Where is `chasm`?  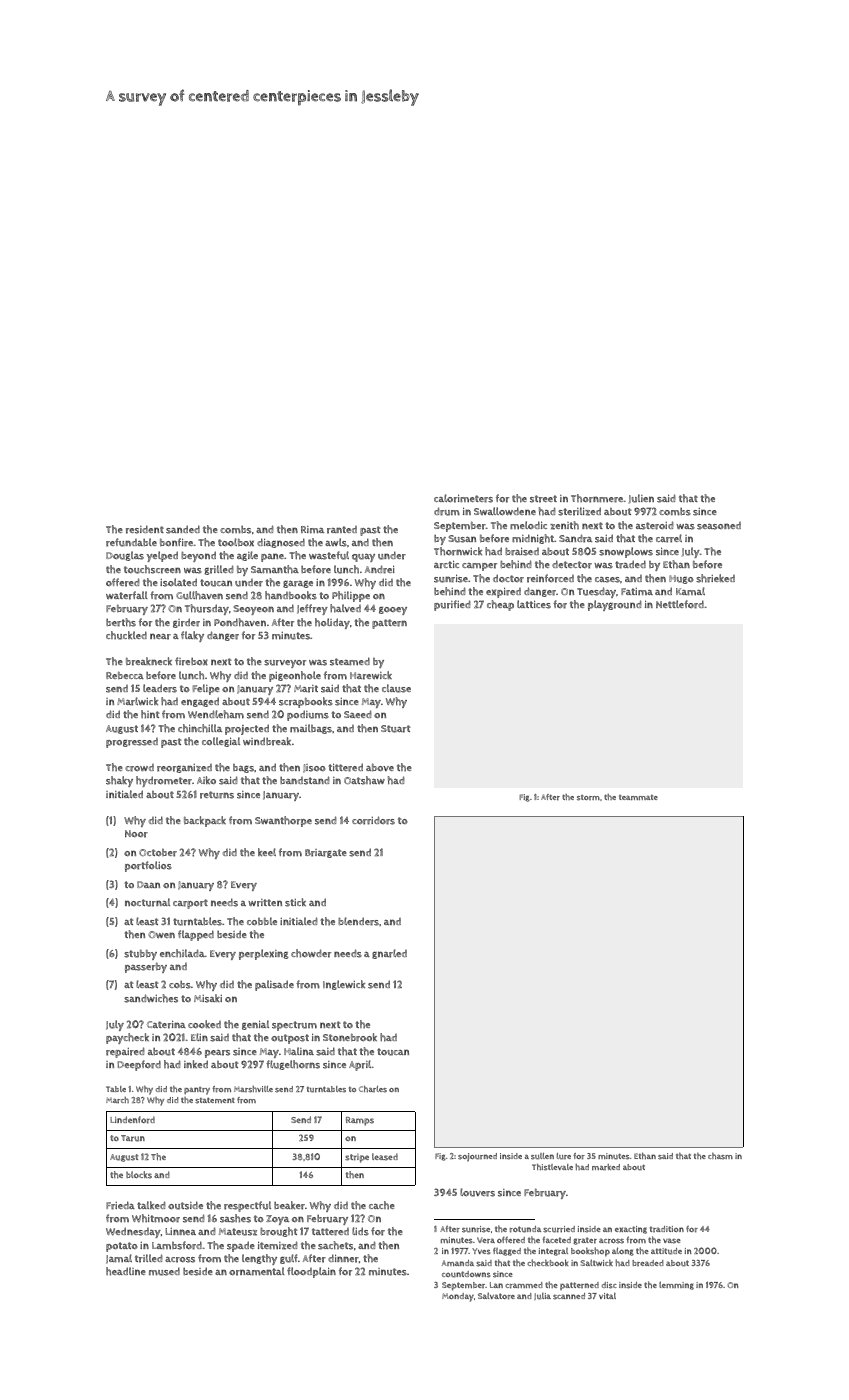
chasm is located at coordinates (720, 1156).
